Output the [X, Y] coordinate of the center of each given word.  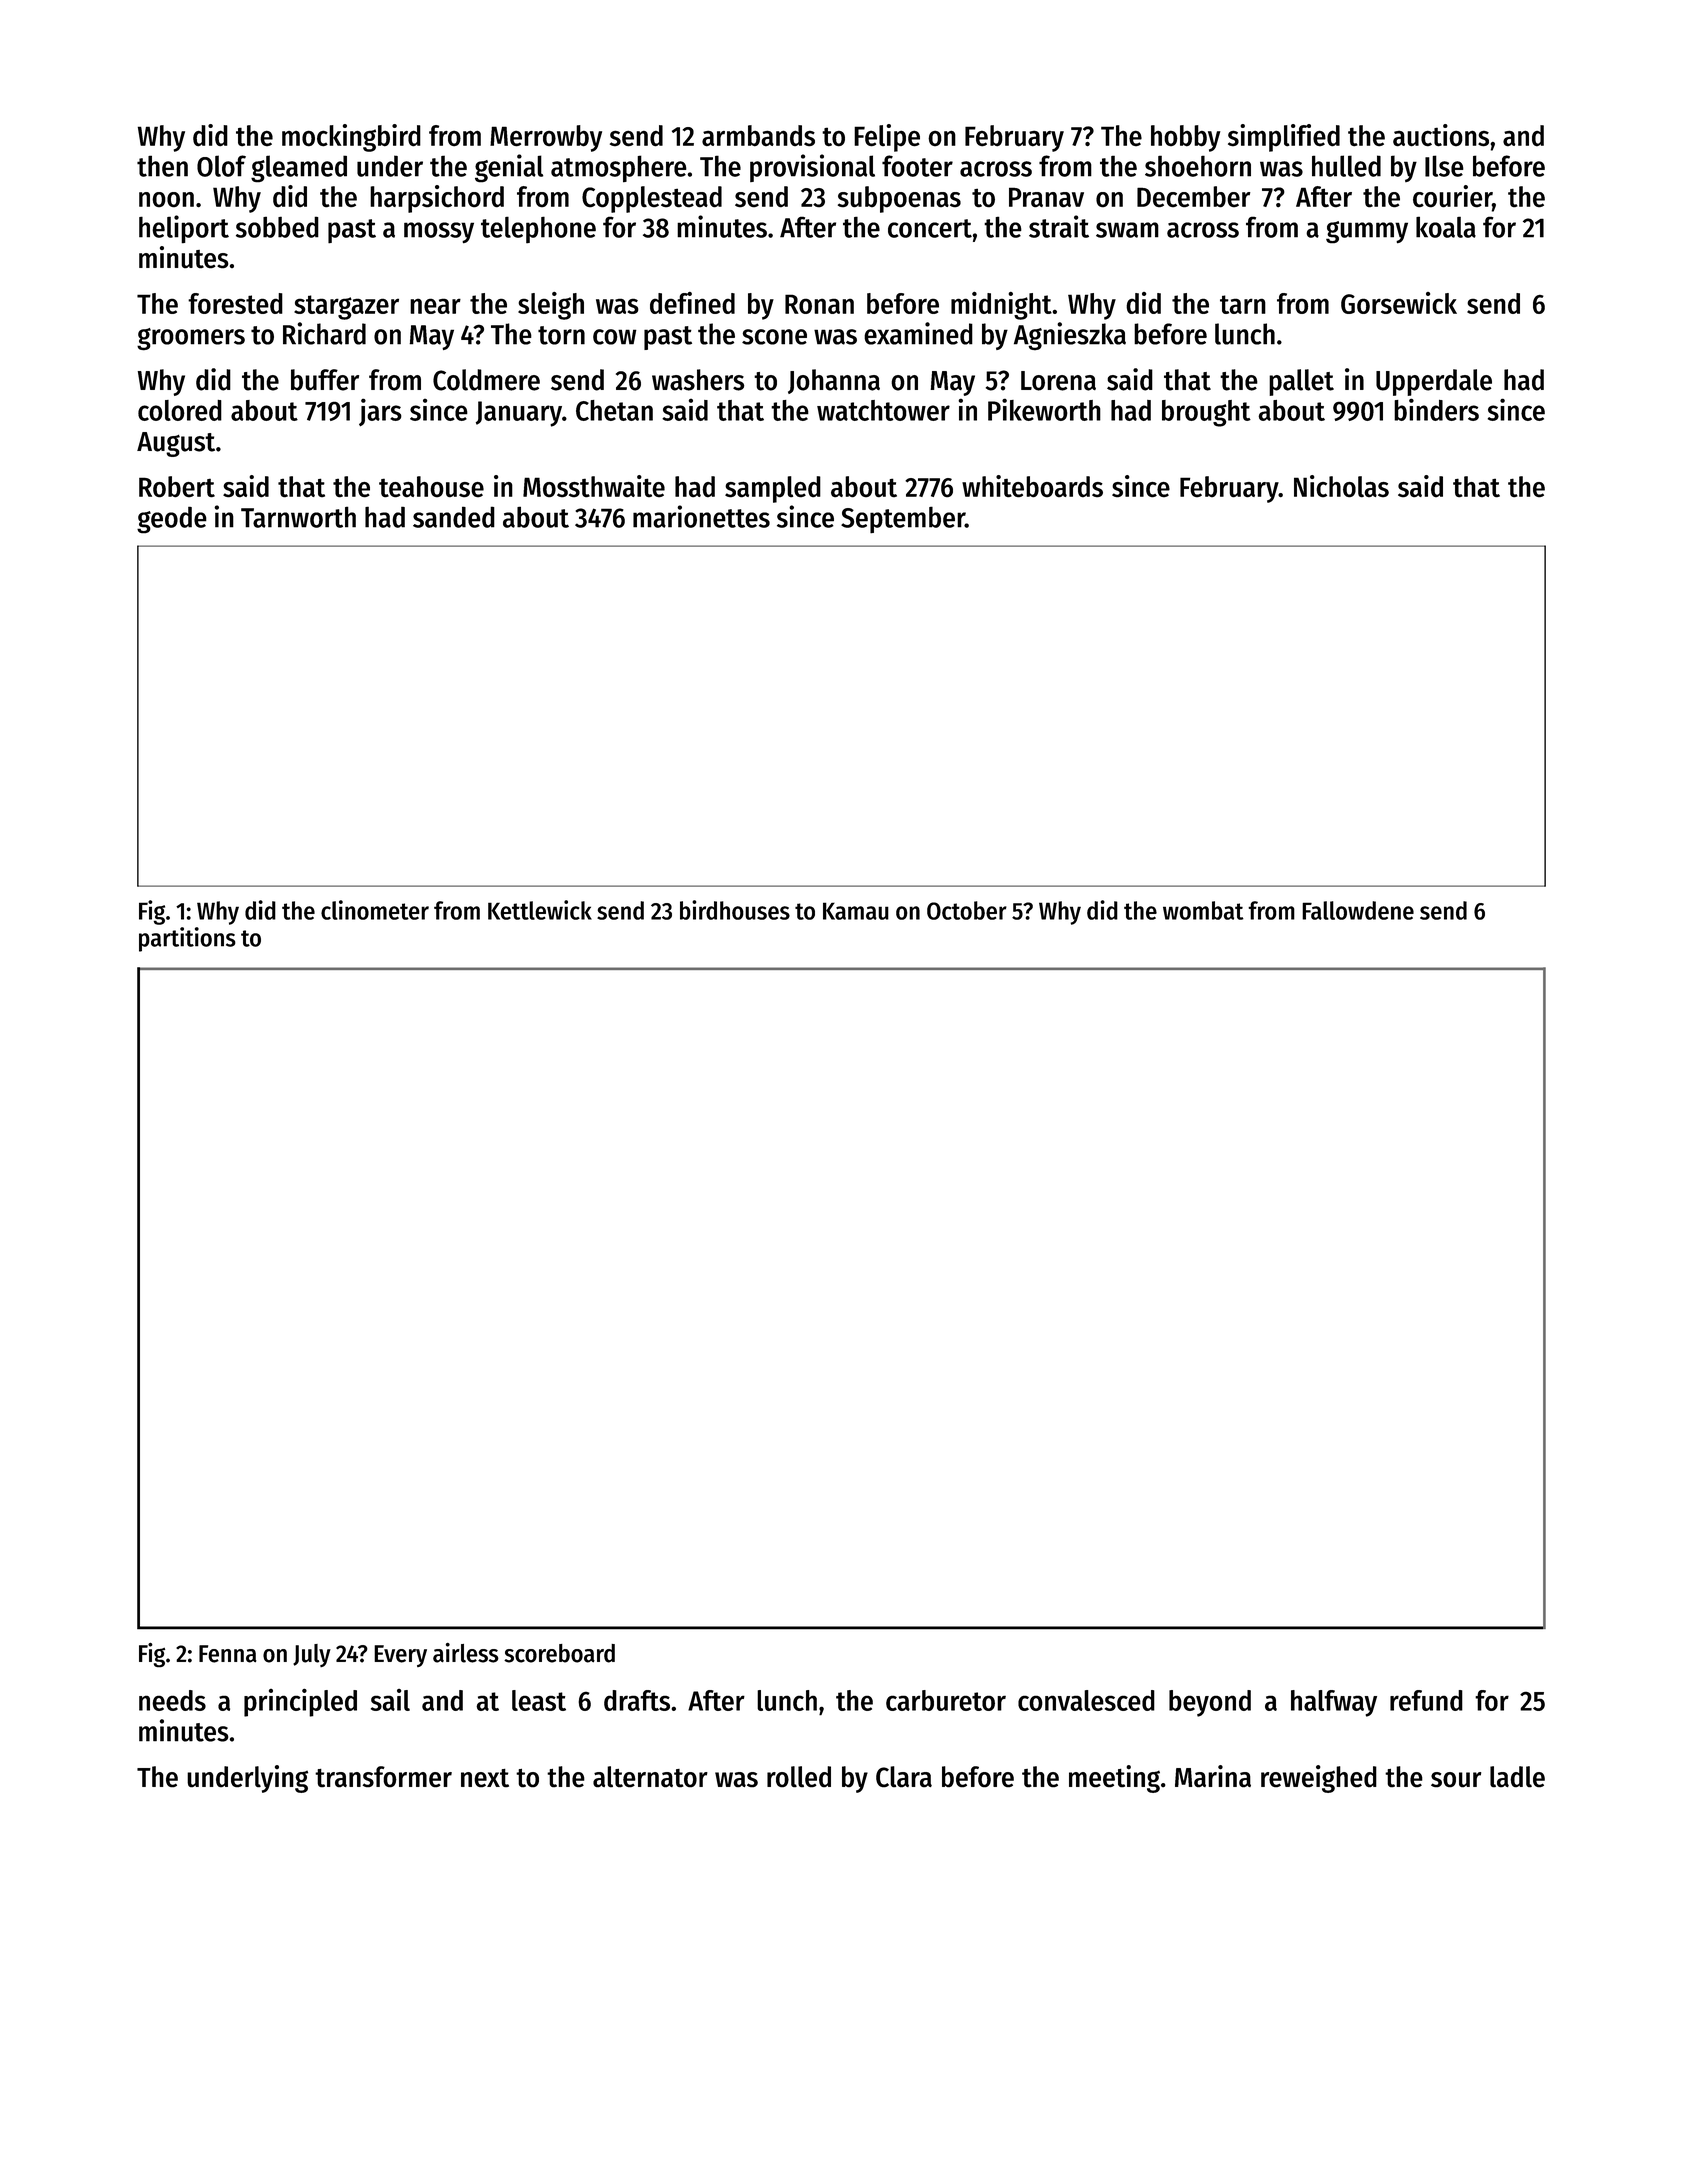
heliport [184, 229]
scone [774, 337]
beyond [1210, 1703]
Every [400, 1656]
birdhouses [735, 910]
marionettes [701, 516]
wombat [1203, 910]
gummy [1367, 232]
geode [172, 520]
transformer [383, 1777]
